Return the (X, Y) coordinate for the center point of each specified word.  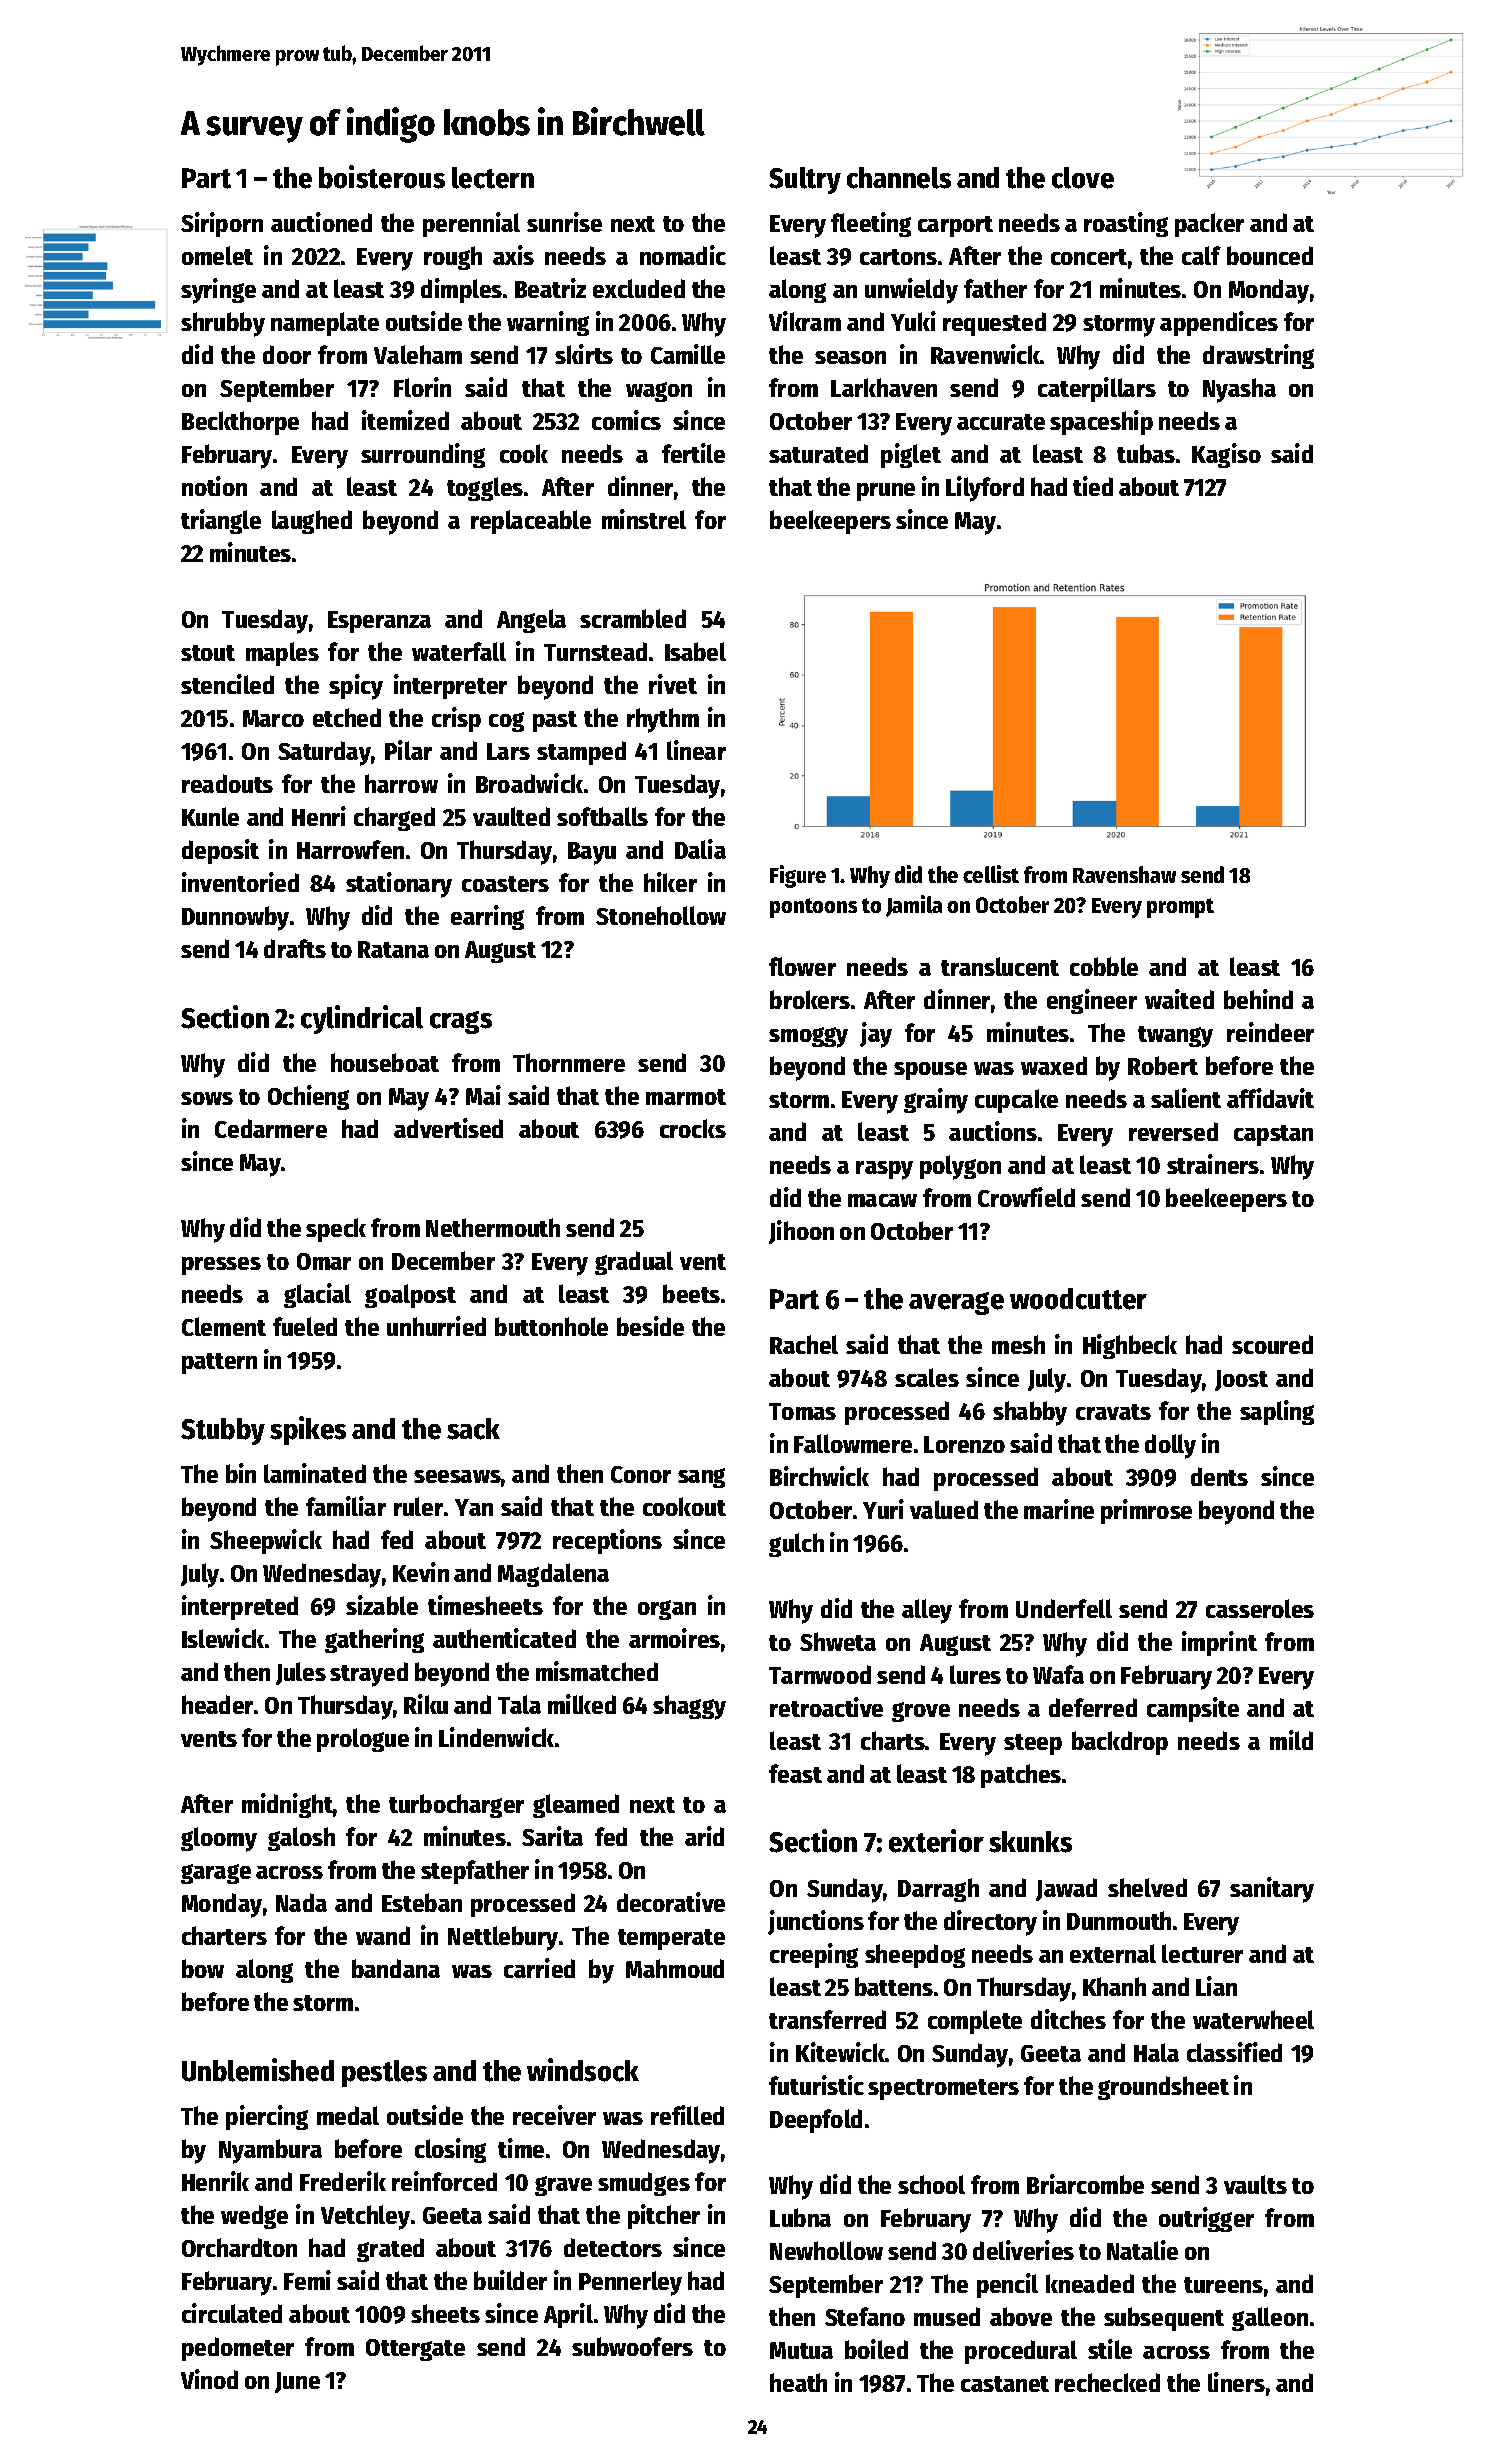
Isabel (695, 651)
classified (1234, 2052)
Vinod (209, 2379)
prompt (1180, 908)
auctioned (321, 222)
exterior (936, 1841)
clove (1083, 178)
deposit (220, 851)
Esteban (422, 1902)
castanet (1005, 2384)
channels (899, 178)
